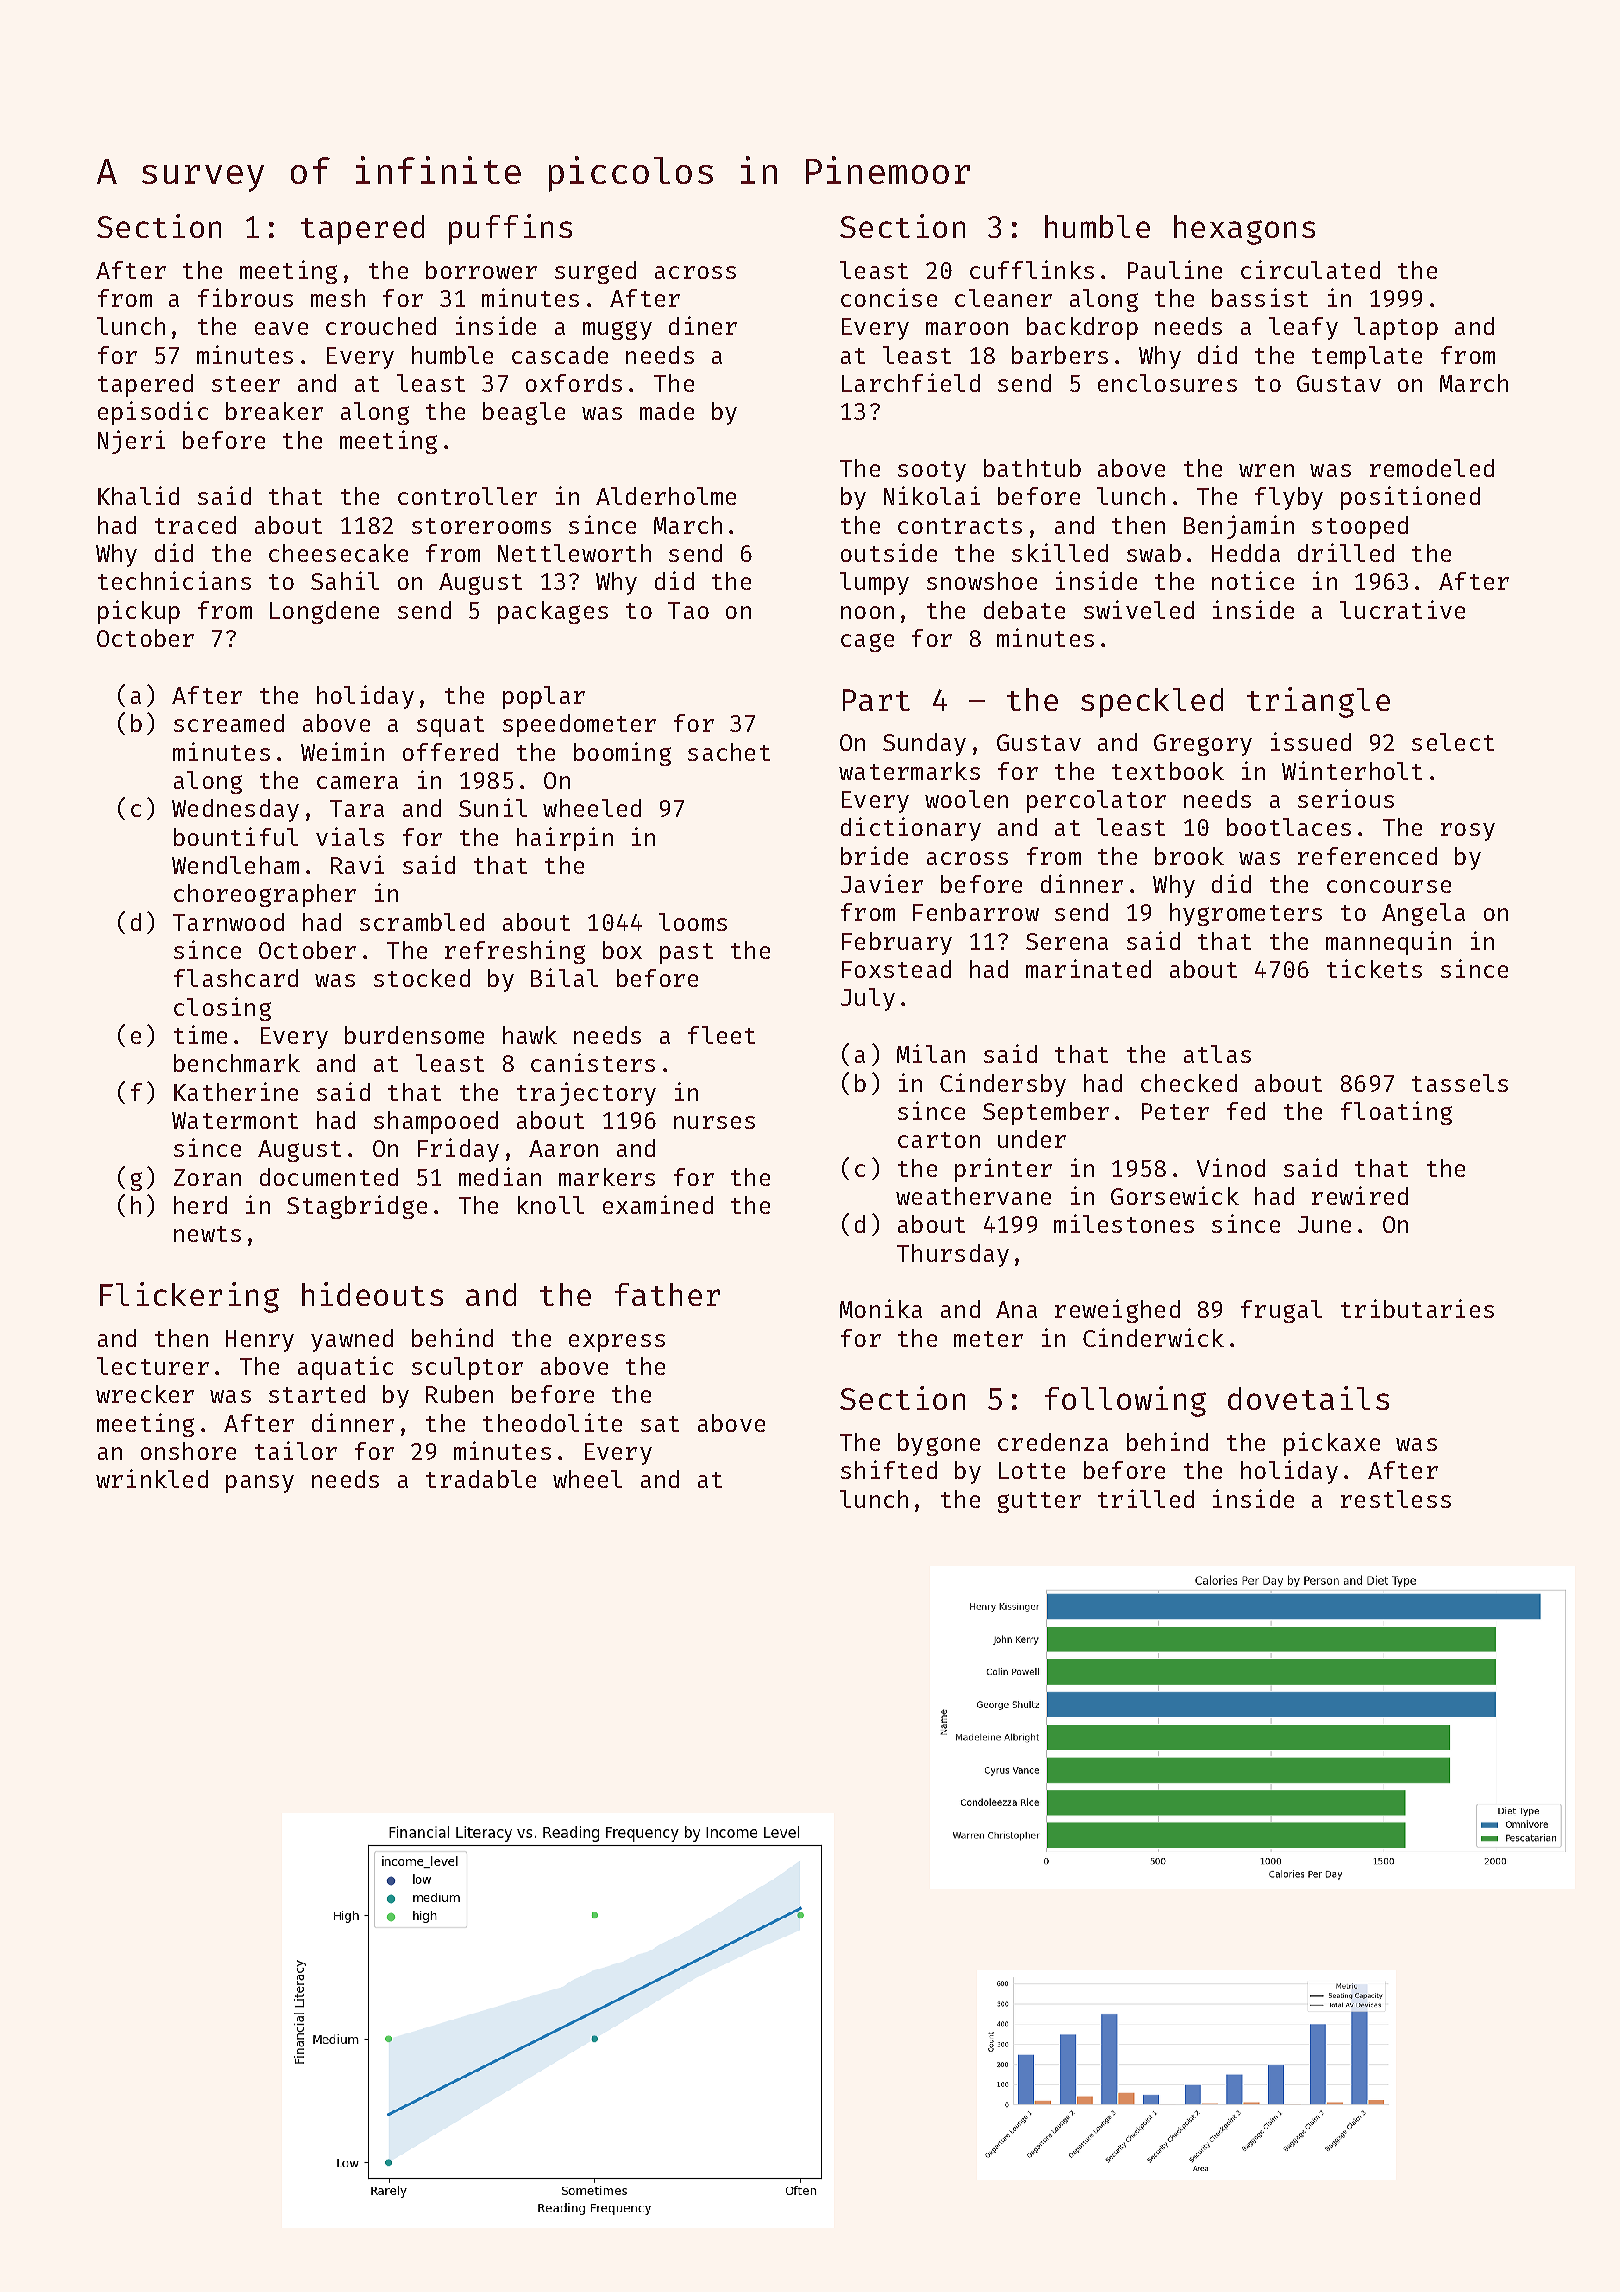 This screenshot has height=2292, width=1620. What do you see at coordinates (874, 855) in the screenshot?
I see `bride` at bounding box center [874, 855].
